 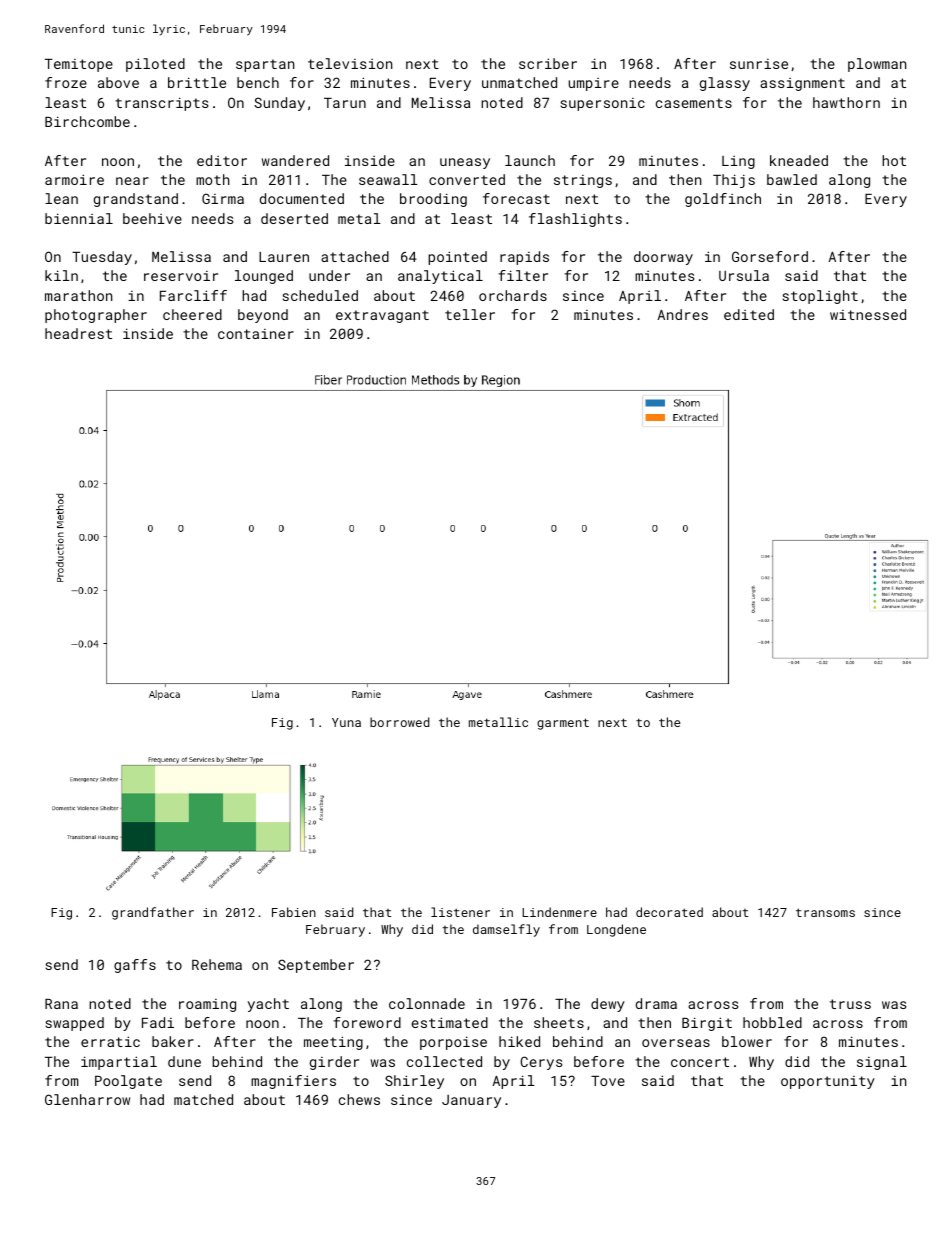 What do you see at coordinates (828, 1082) in the document?
I see `opportunity` at bounding box center [828, 1082].
